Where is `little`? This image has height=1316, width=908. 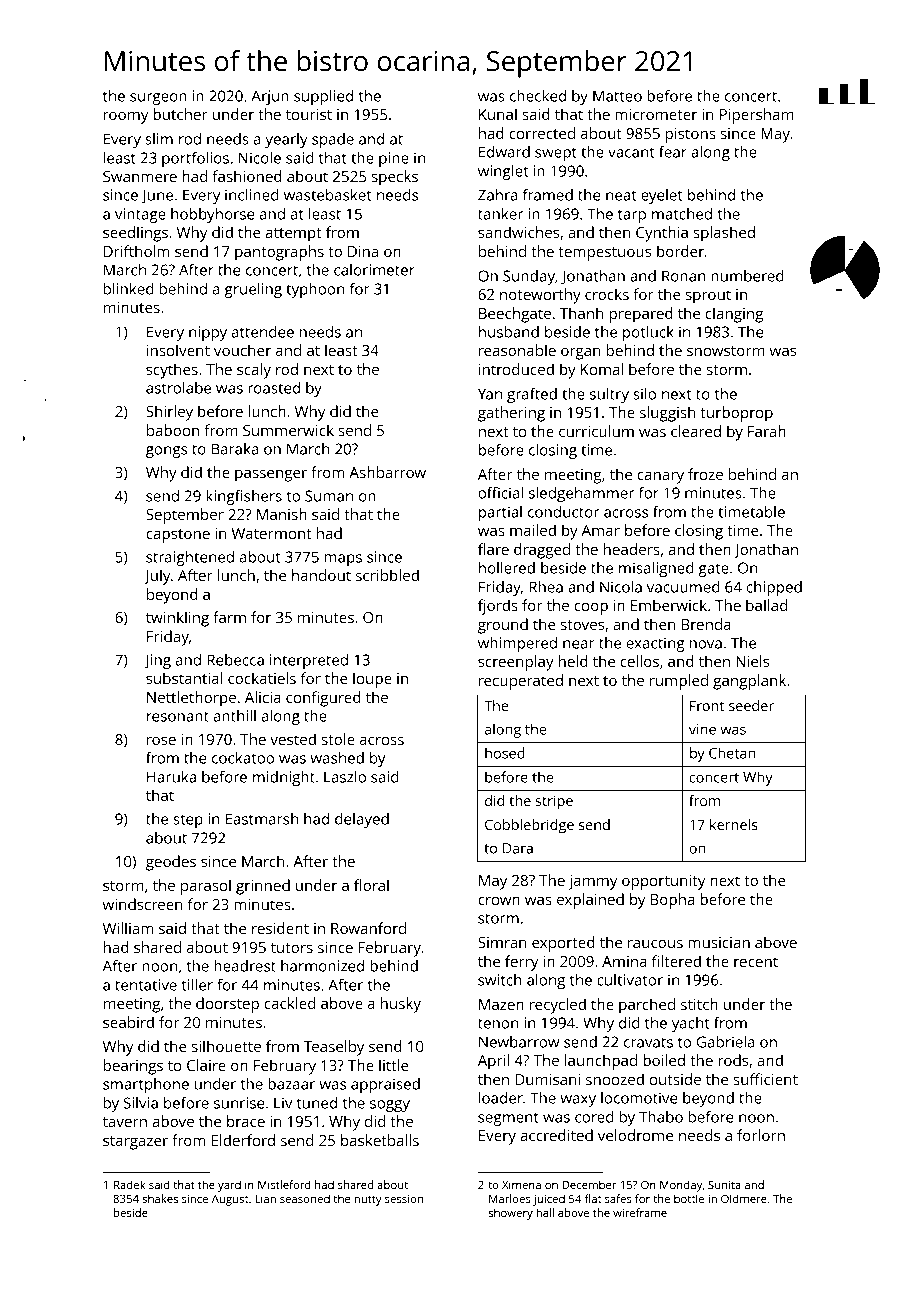 little is located at coordinates (394, 1065).
